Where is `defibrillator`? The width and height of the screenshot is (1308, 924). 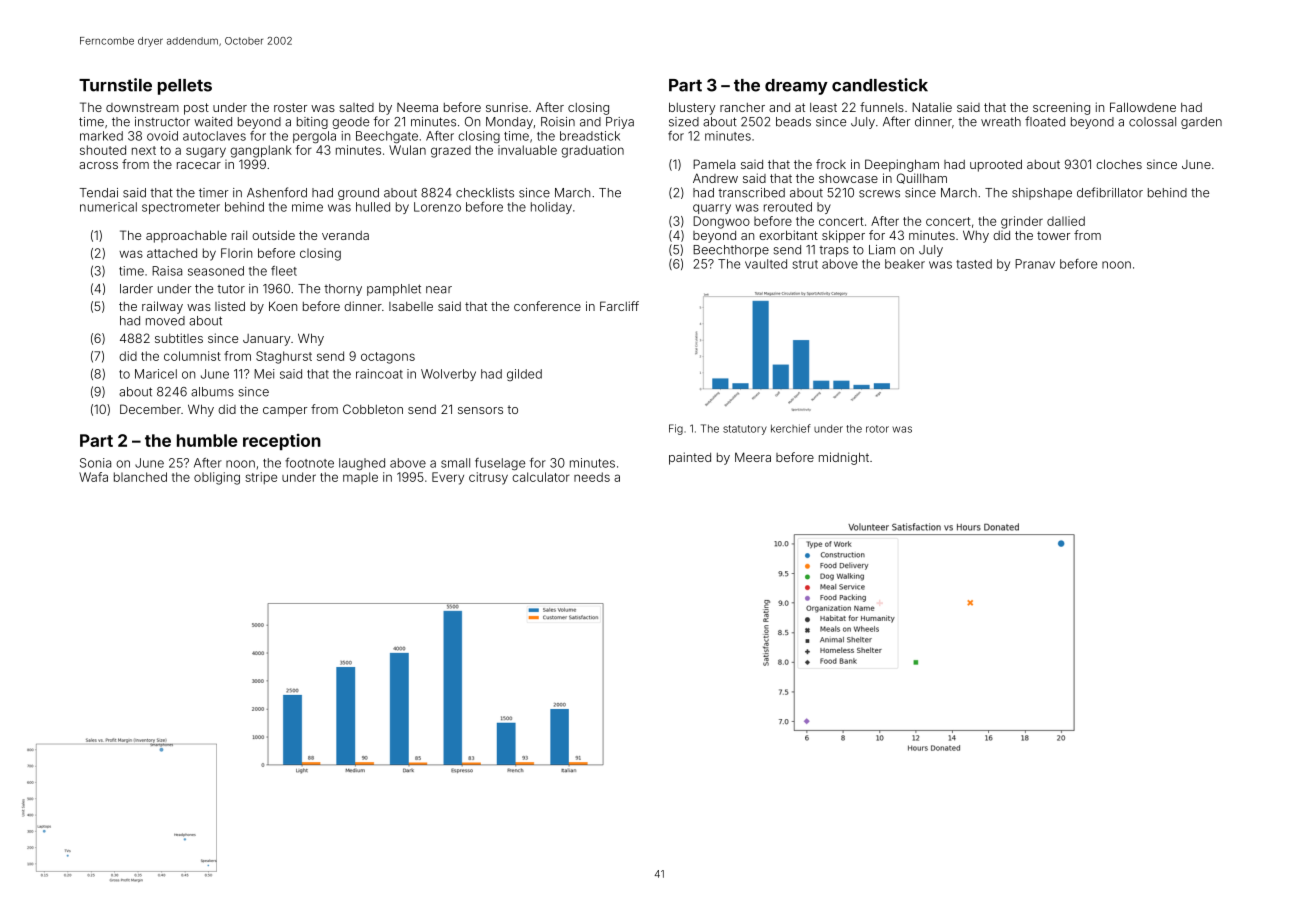 defibrillator is located at coordinates (1110, 192).
